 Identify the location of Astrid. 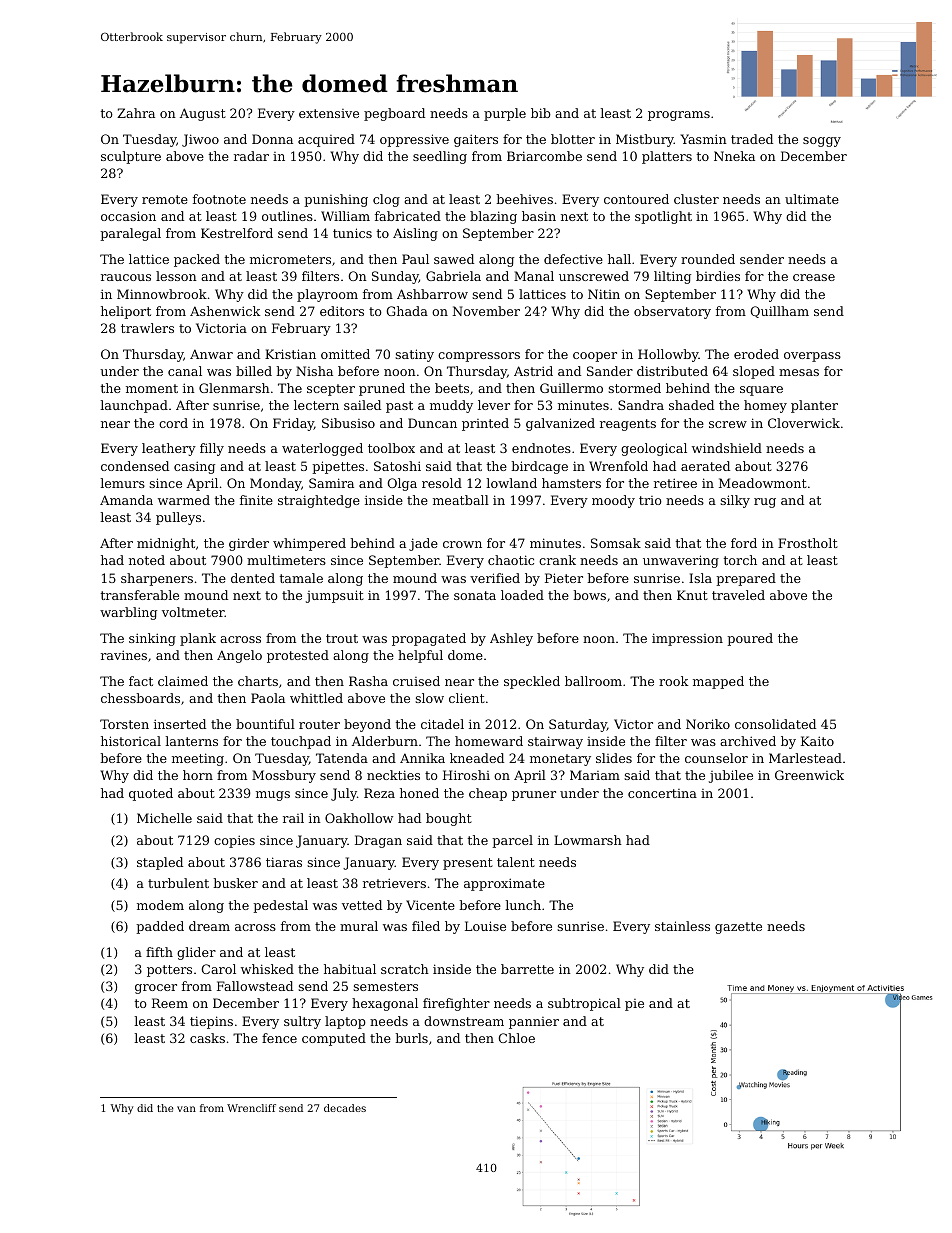
(533, 371).
